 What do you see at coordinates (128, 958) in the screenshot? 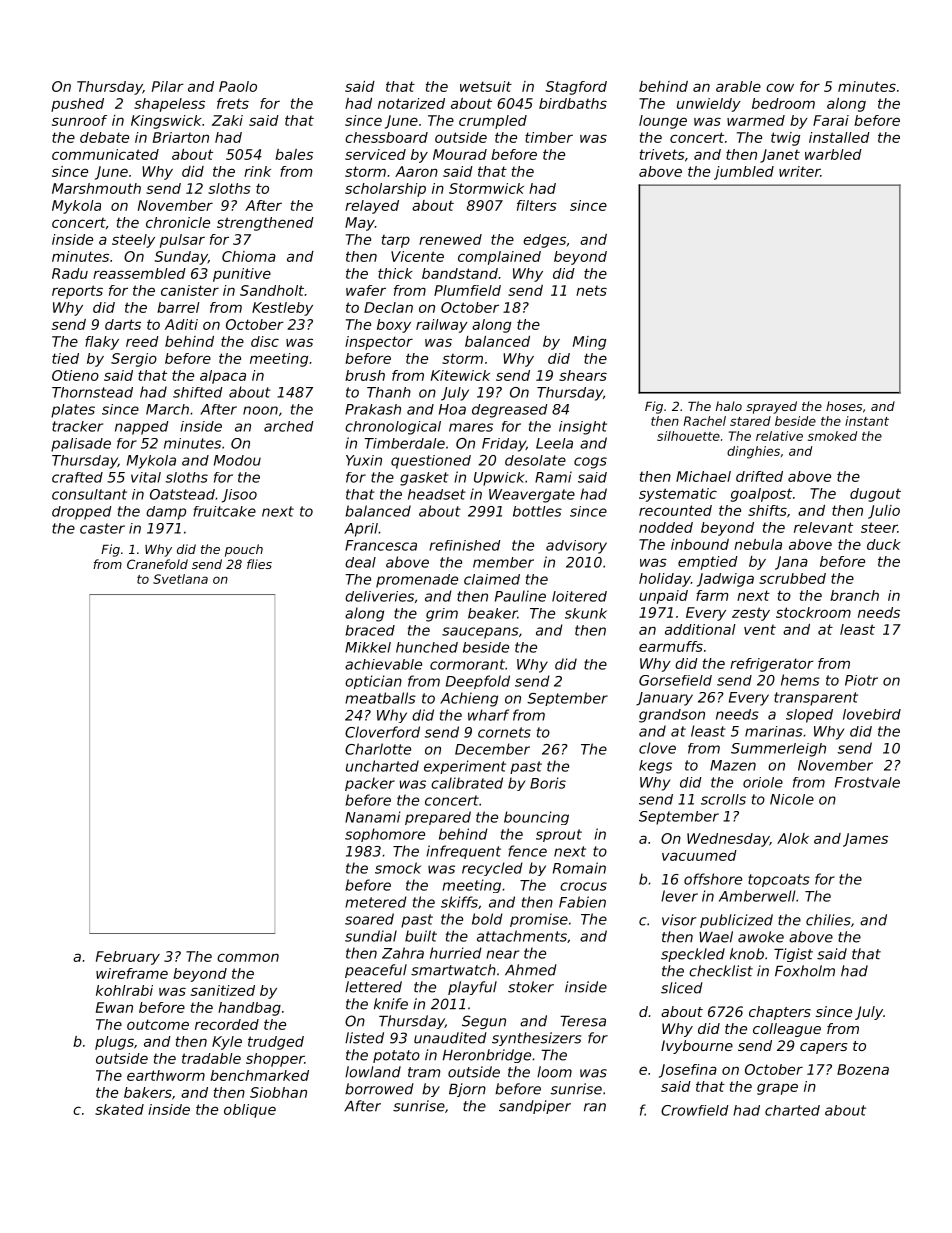
I see `February` at bounding box center [128, 958].
